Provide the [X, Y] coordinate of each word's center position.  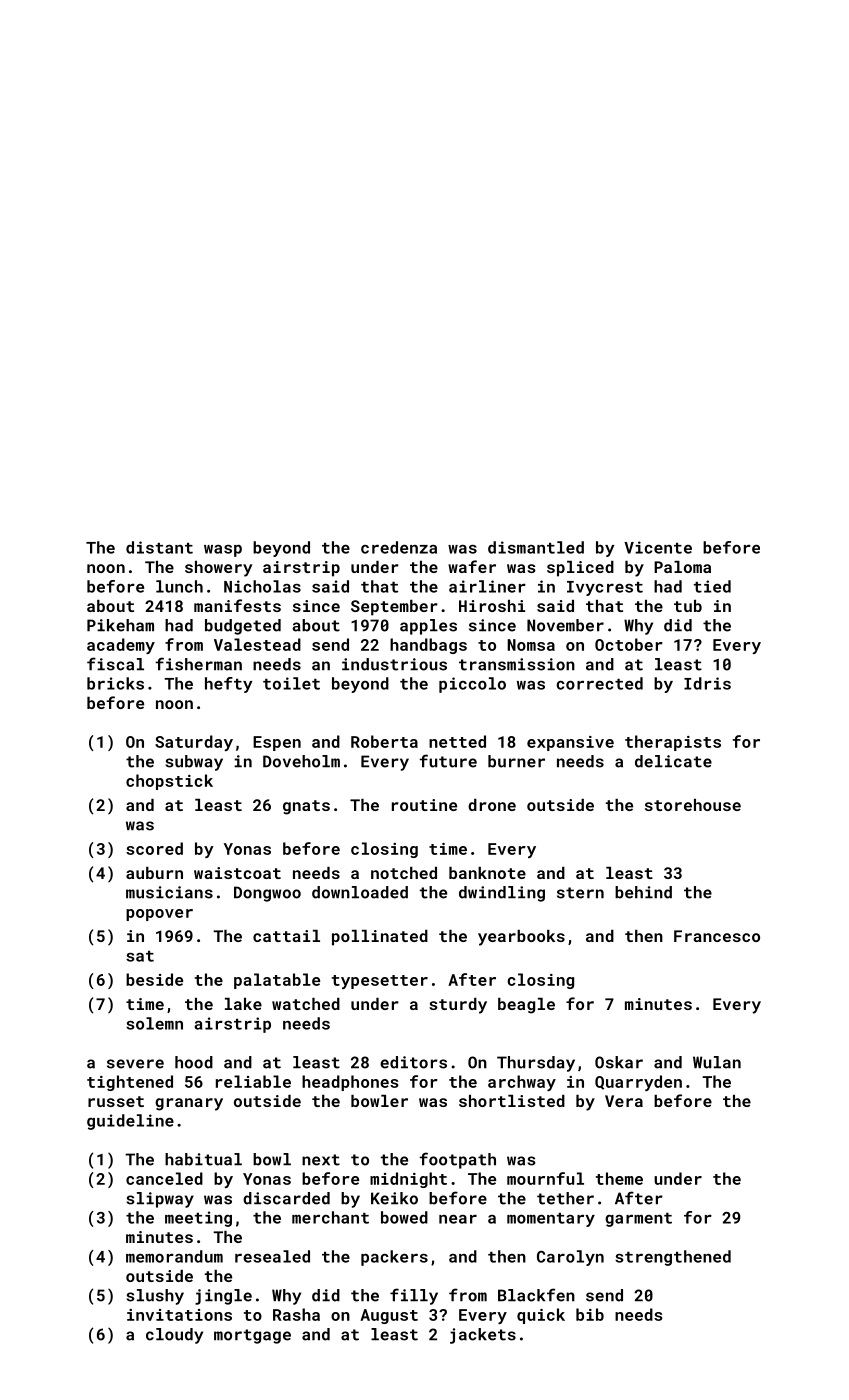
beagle [526, 1006]
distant [159, 547]
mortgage [252, 1336]
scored [154, 848]
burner [516, 761]
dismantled [536, 547]
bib [590, 1314]
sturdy [458, 1006]
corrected [599, 683]
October [629, 644]
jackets [483, 1336]
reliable [253, 1081]
